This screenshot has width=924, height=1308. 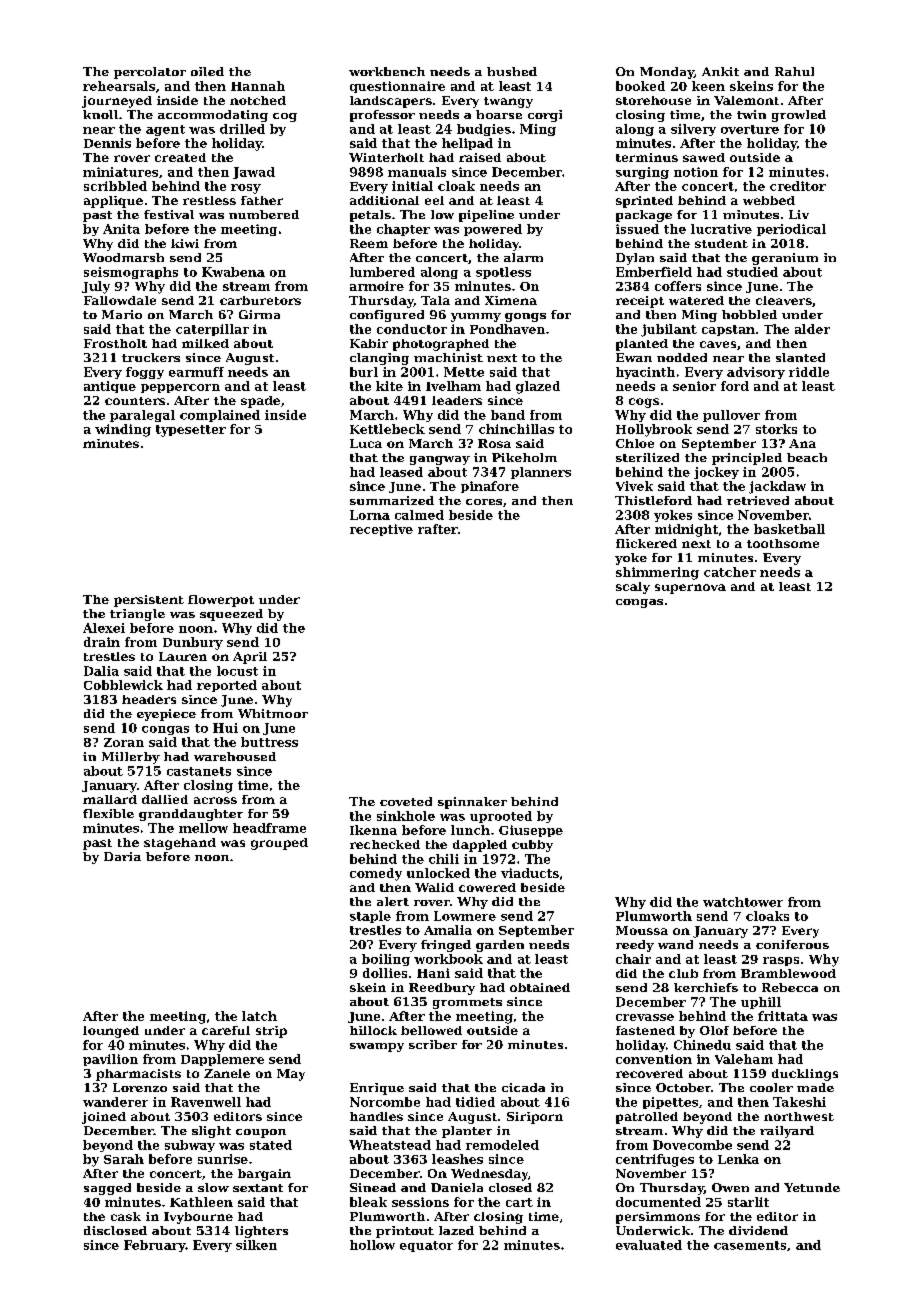 What do you see at coordinates (149, 601) in the screenshot?
I see `persistent` at bounding box center [149, 601].
